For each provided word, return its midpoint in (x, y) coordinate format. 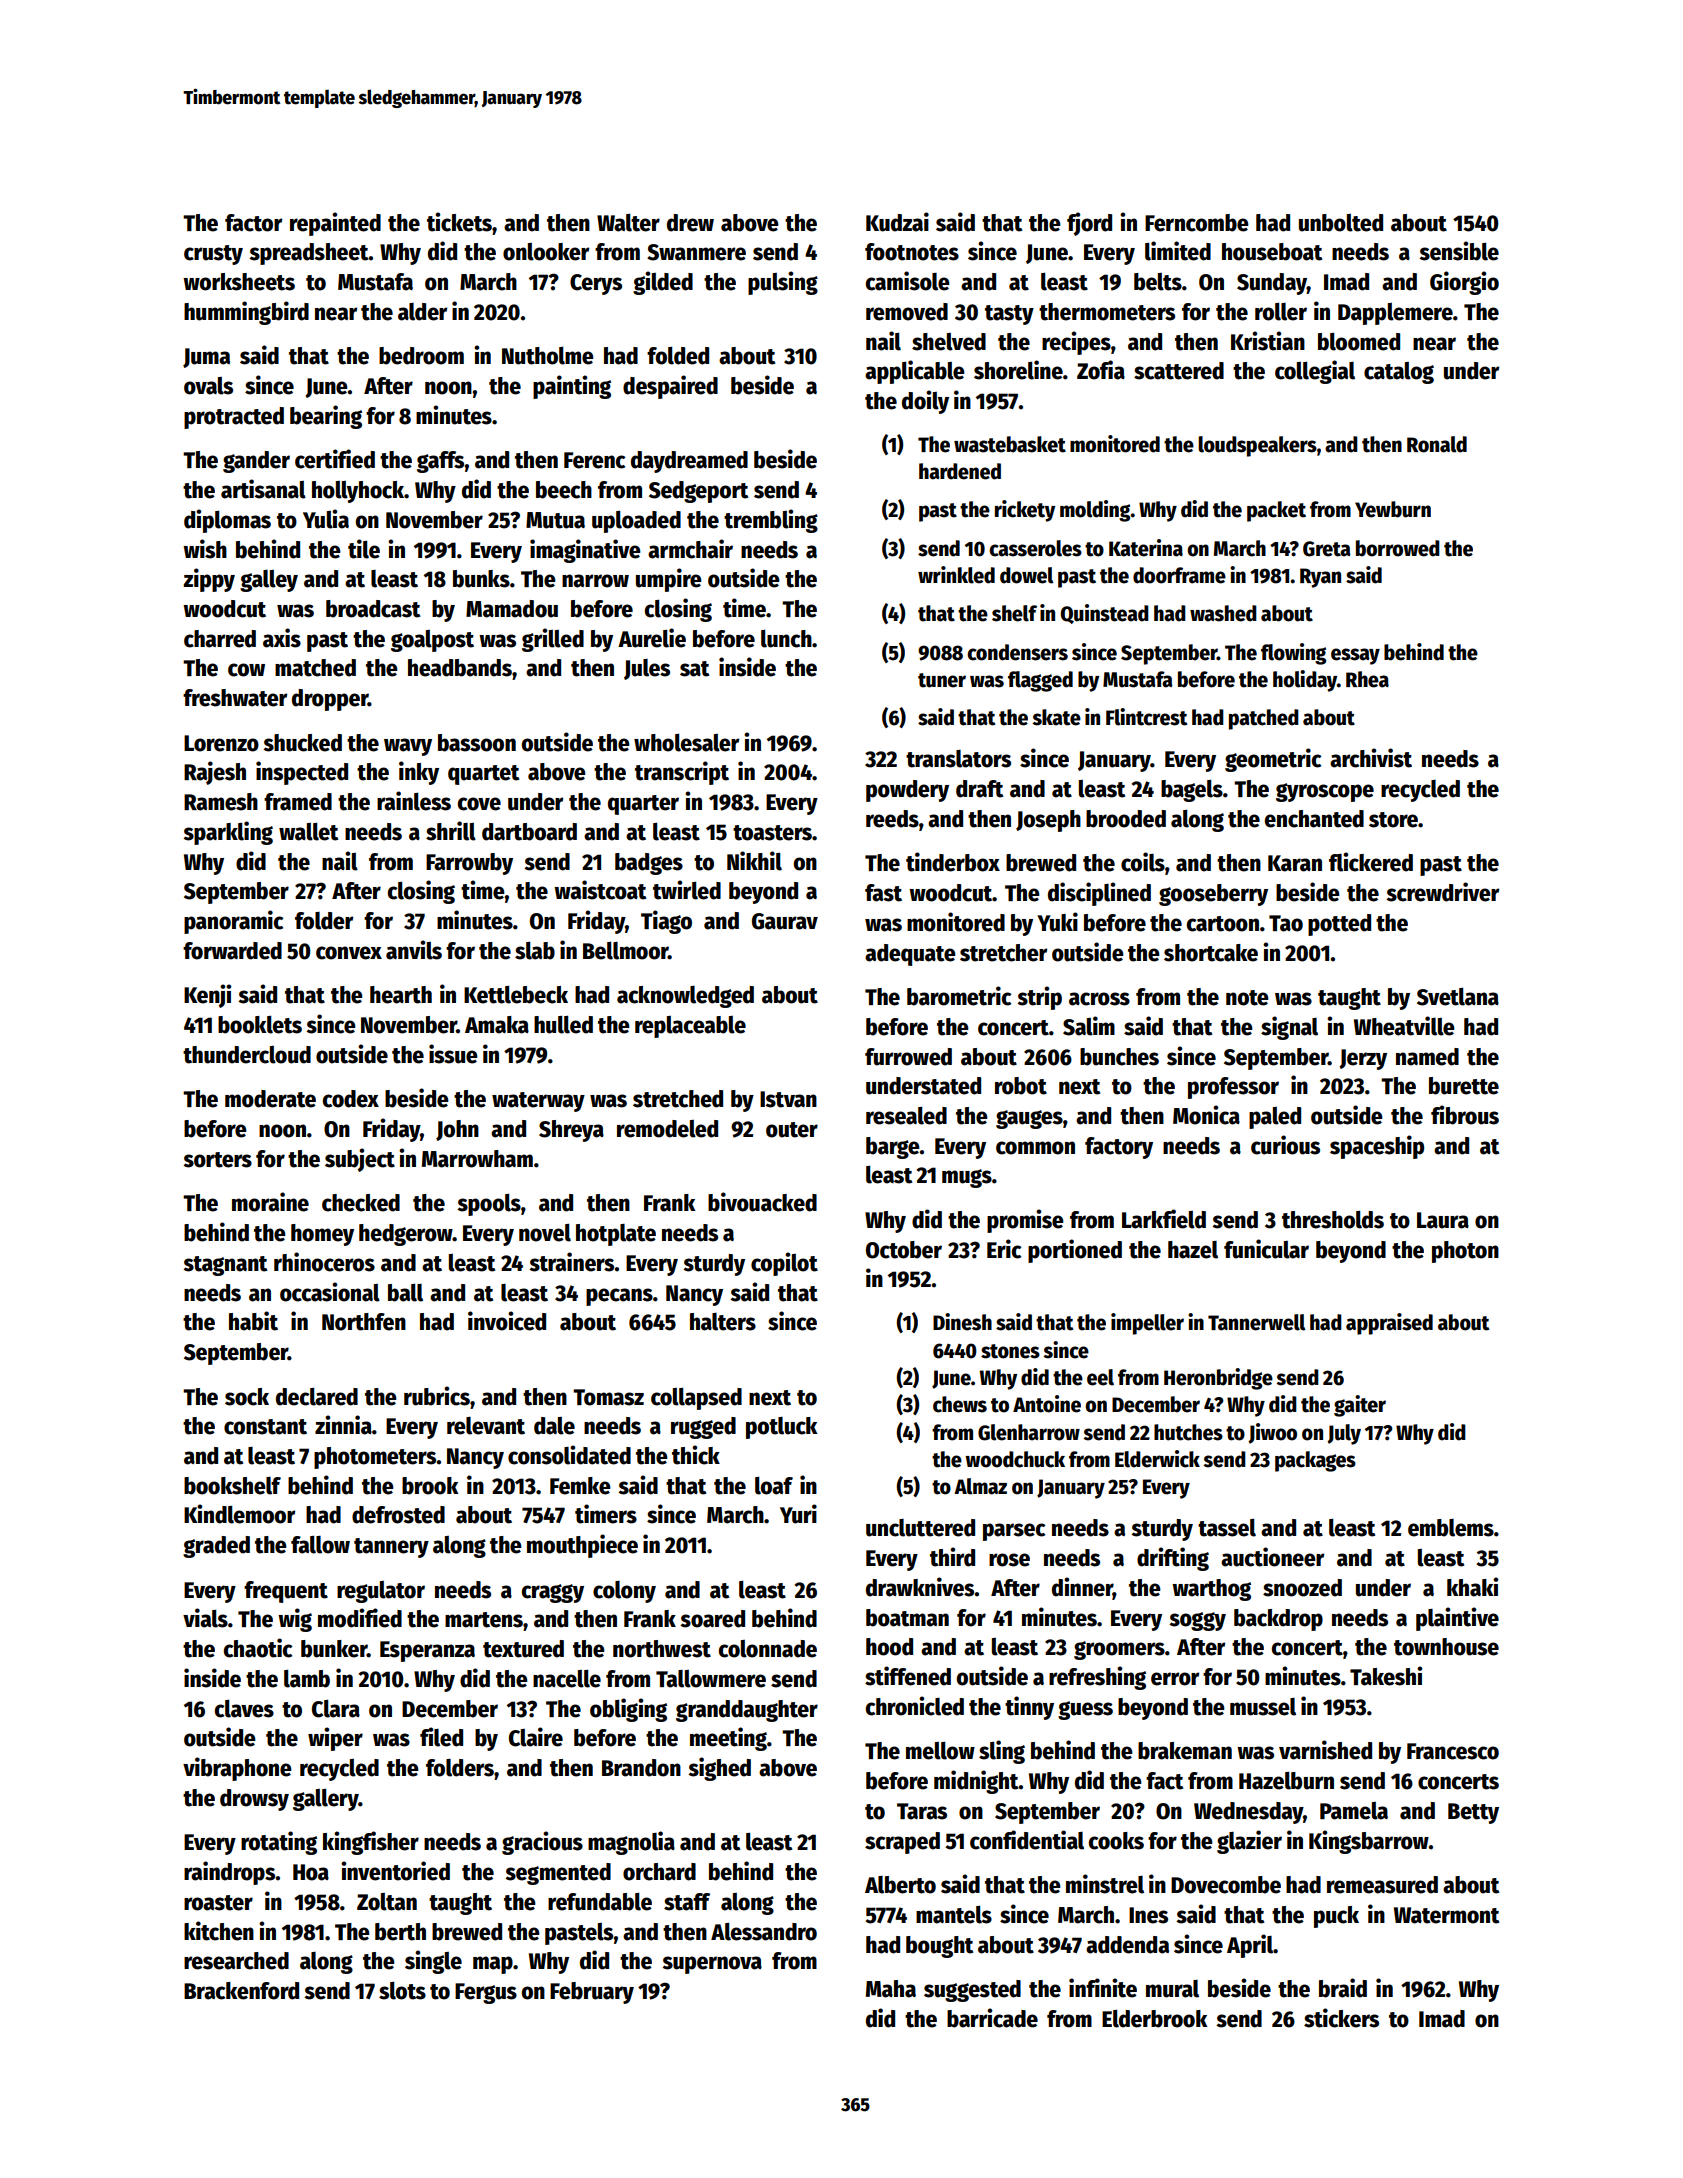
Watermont (1446, 1915)
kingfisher (371, 1843)
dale (554, 1426)
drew (690, 223)
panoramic (233, 922)
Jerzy (1363, 1059)
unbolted (1341, 223)
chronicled (915, 1706)
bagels (1192, 791)
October (904, 1250)
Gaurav (785, 921)
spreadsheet (309, 254)
